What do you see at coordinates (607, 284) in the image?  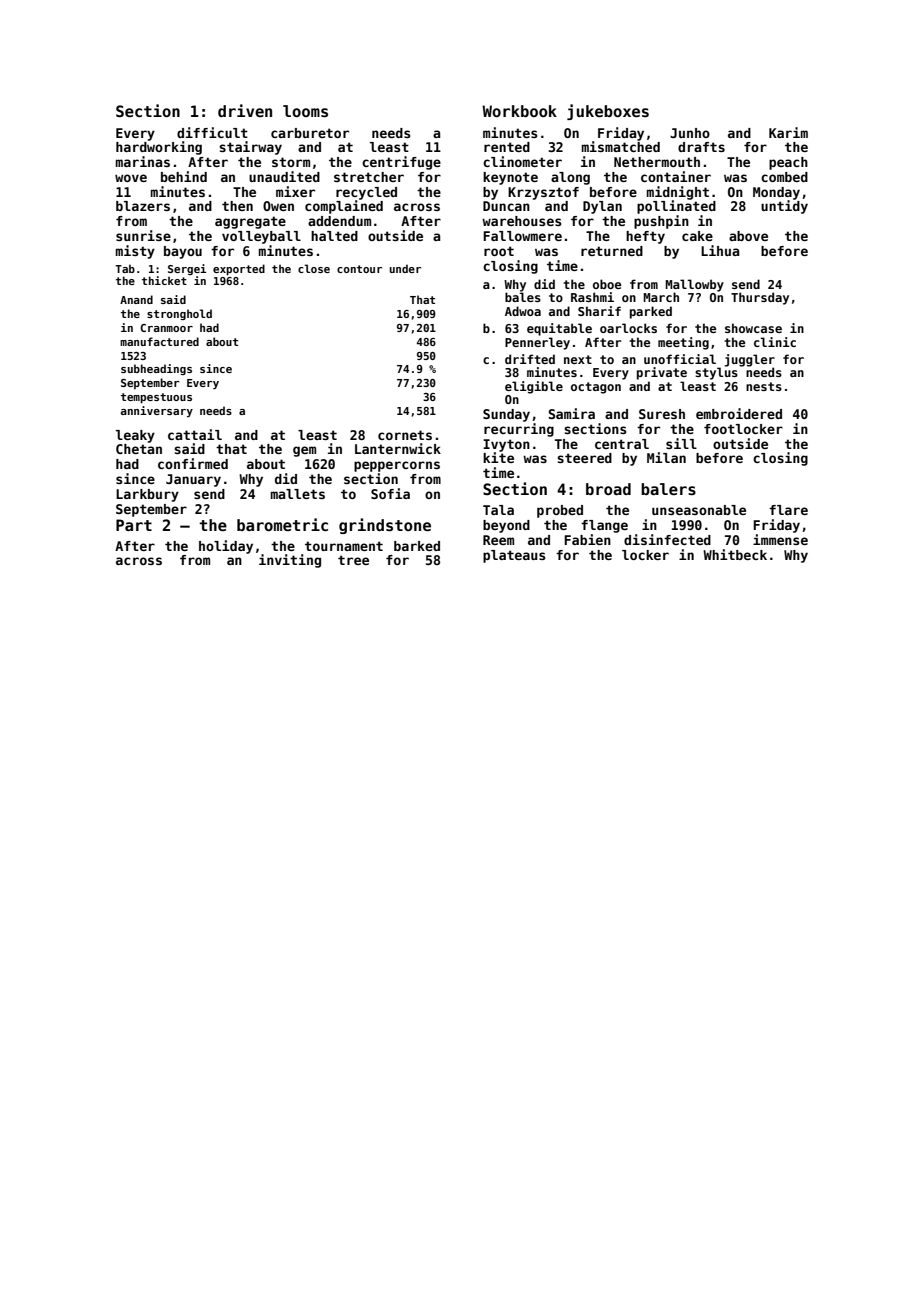 I see `oboe` at bounding box center [607, 284].
